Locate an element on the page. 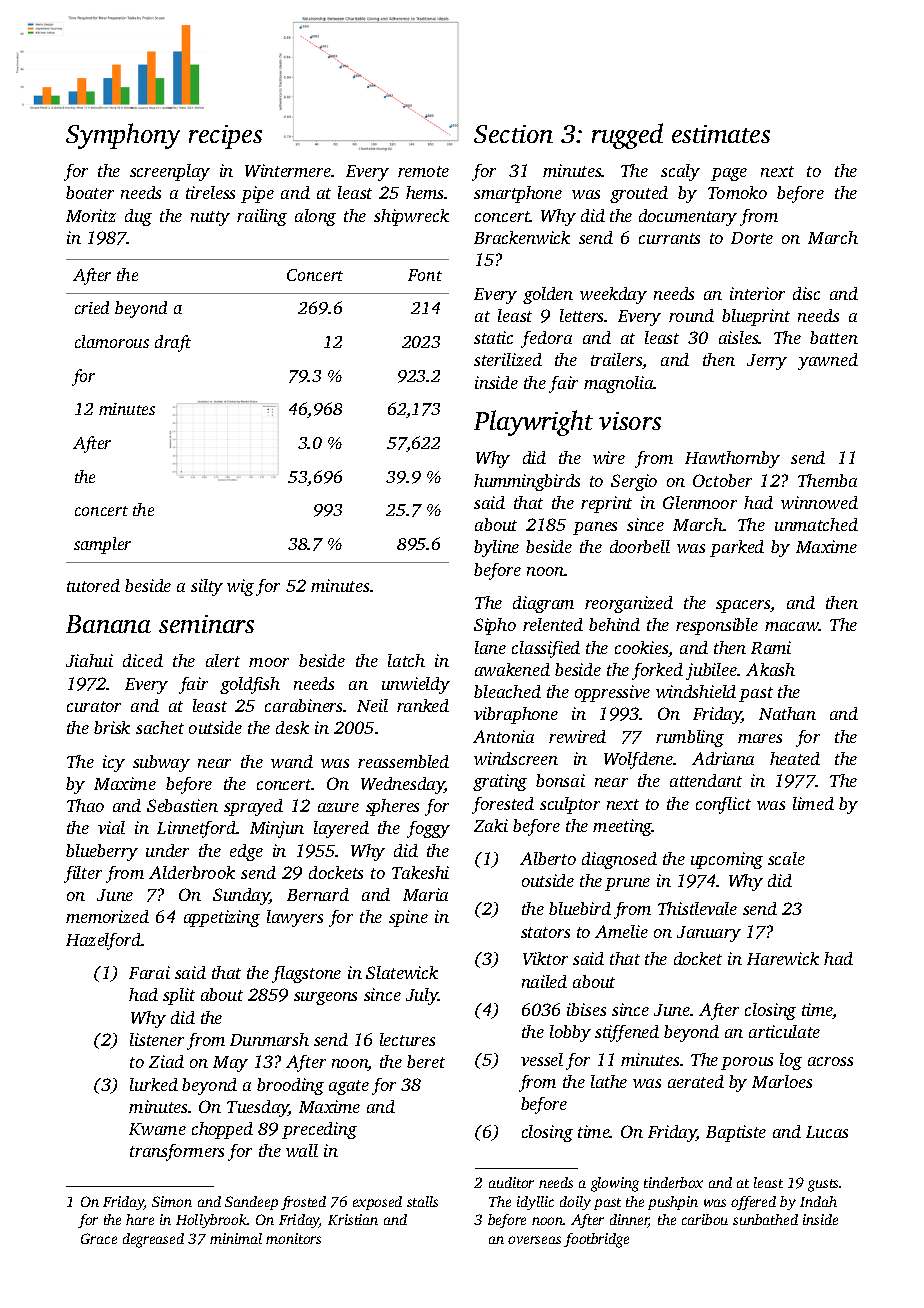  limed is located at coordinates (813, 803).
